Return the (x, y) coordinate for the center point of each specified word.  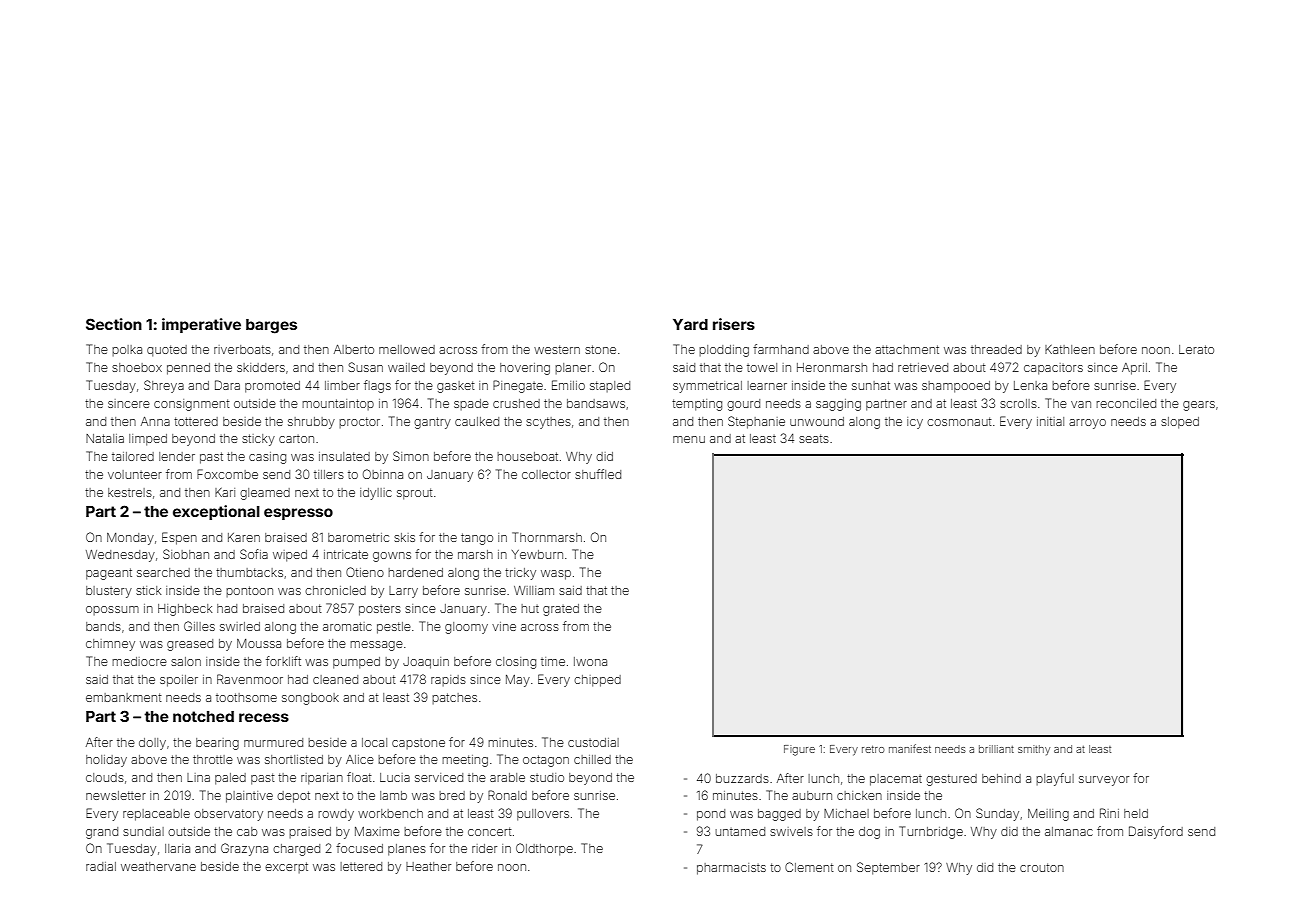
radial (101, 866)
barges (271, 326)
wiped (290, 556)
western (557, 349)
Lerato (1196, 349)
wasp (556, 575)
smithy (1034, 750)
